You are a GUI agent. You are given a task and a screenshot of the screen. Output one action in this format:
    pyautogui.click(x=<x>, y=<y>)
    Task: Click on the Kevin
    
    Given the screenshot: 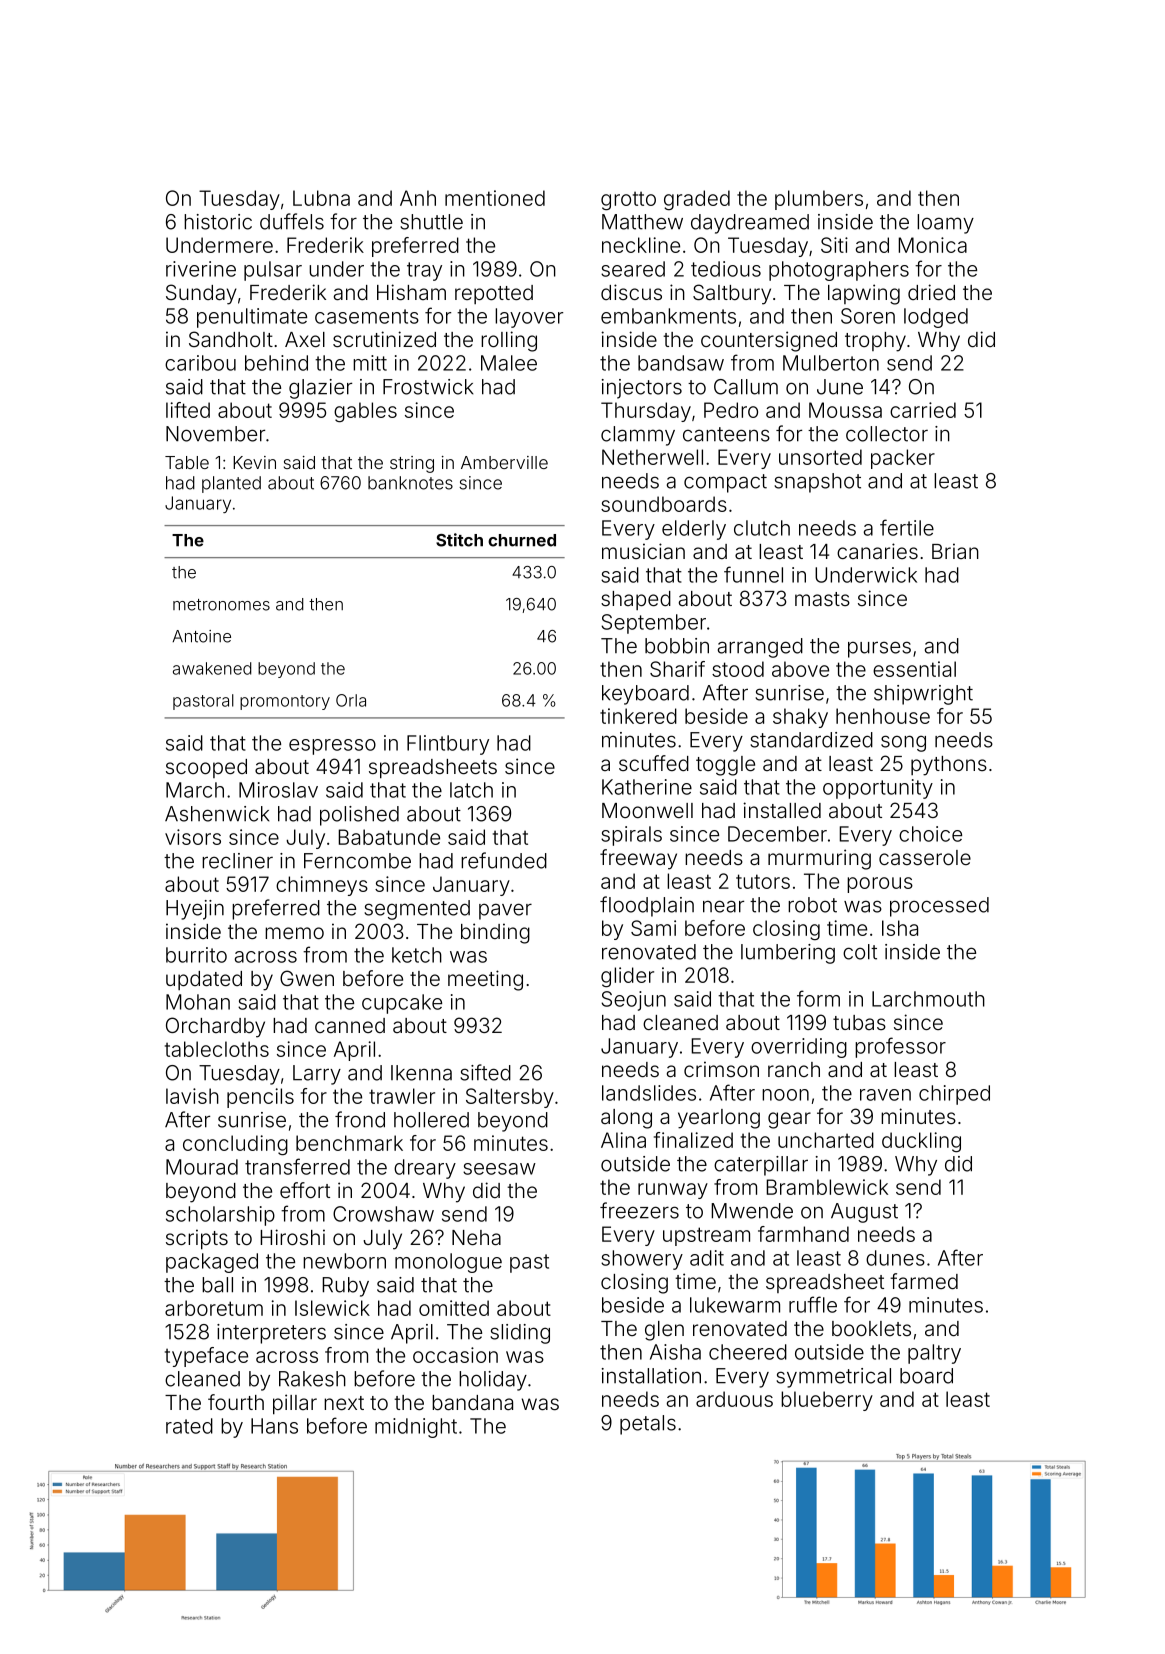 What is the action you would take?
    pyautogui.click(x=254, y=462)
